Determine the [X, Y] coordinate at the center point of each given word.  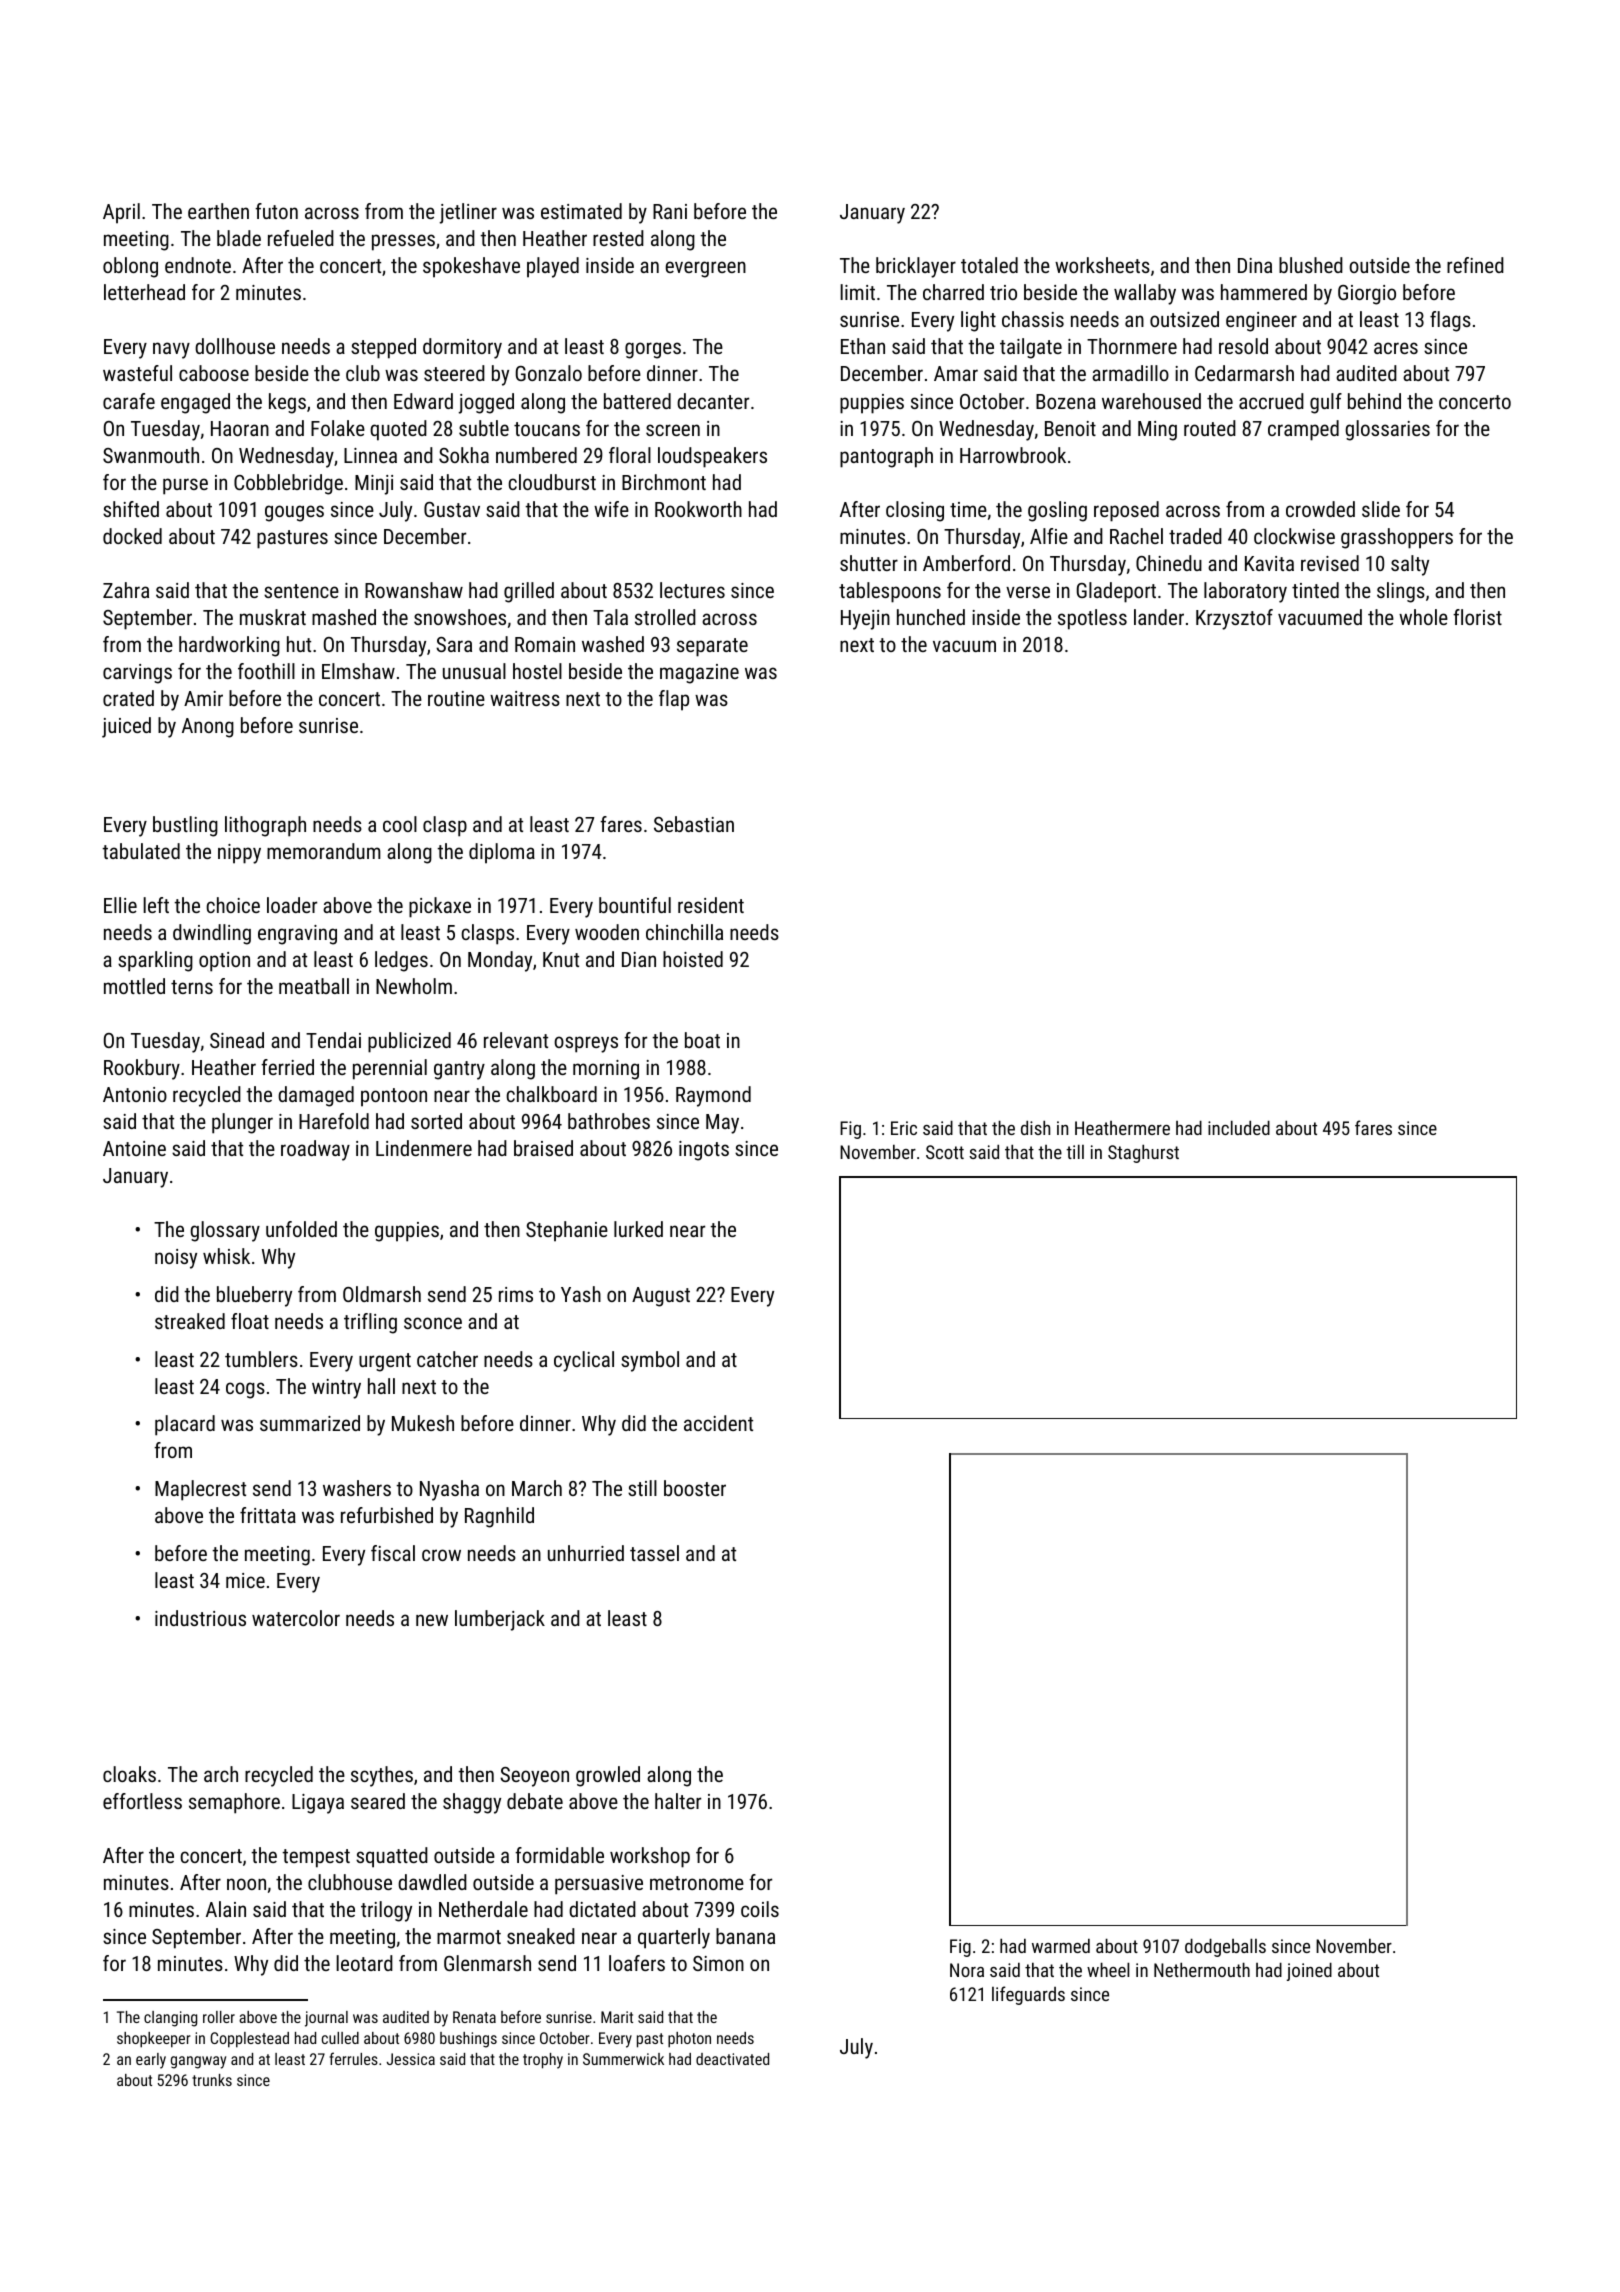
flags [1450, 321]
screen [673, 430]
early [151, 2061]
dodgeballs [1225, 1947]
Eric [904, 1128]
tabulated [141, 851]
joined [1309, 1971]
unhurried [586, 1553]
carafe [129, 401]
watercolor [296, 1618]
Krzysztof [1234, 619]
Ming [1157, 431]
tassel [654, 1553]
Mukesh [423, 1423]
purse [185, 486]
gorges [653, 350]
